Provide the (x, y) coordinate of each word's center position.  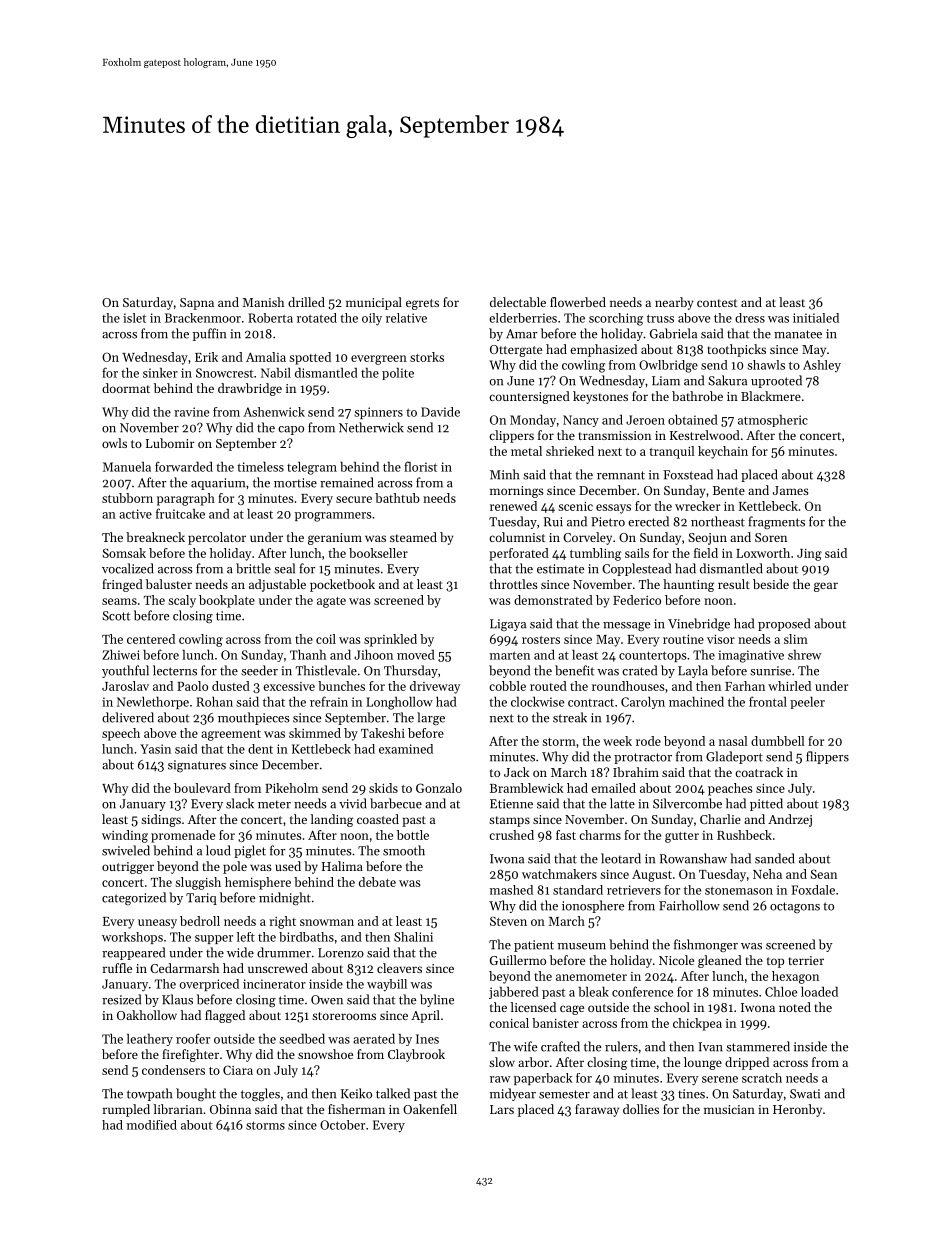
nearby (674, 303)
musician (729, 1109)
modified (152, 1125)
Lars (502, 1109)
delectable (518, 302)
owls (114, 443)
